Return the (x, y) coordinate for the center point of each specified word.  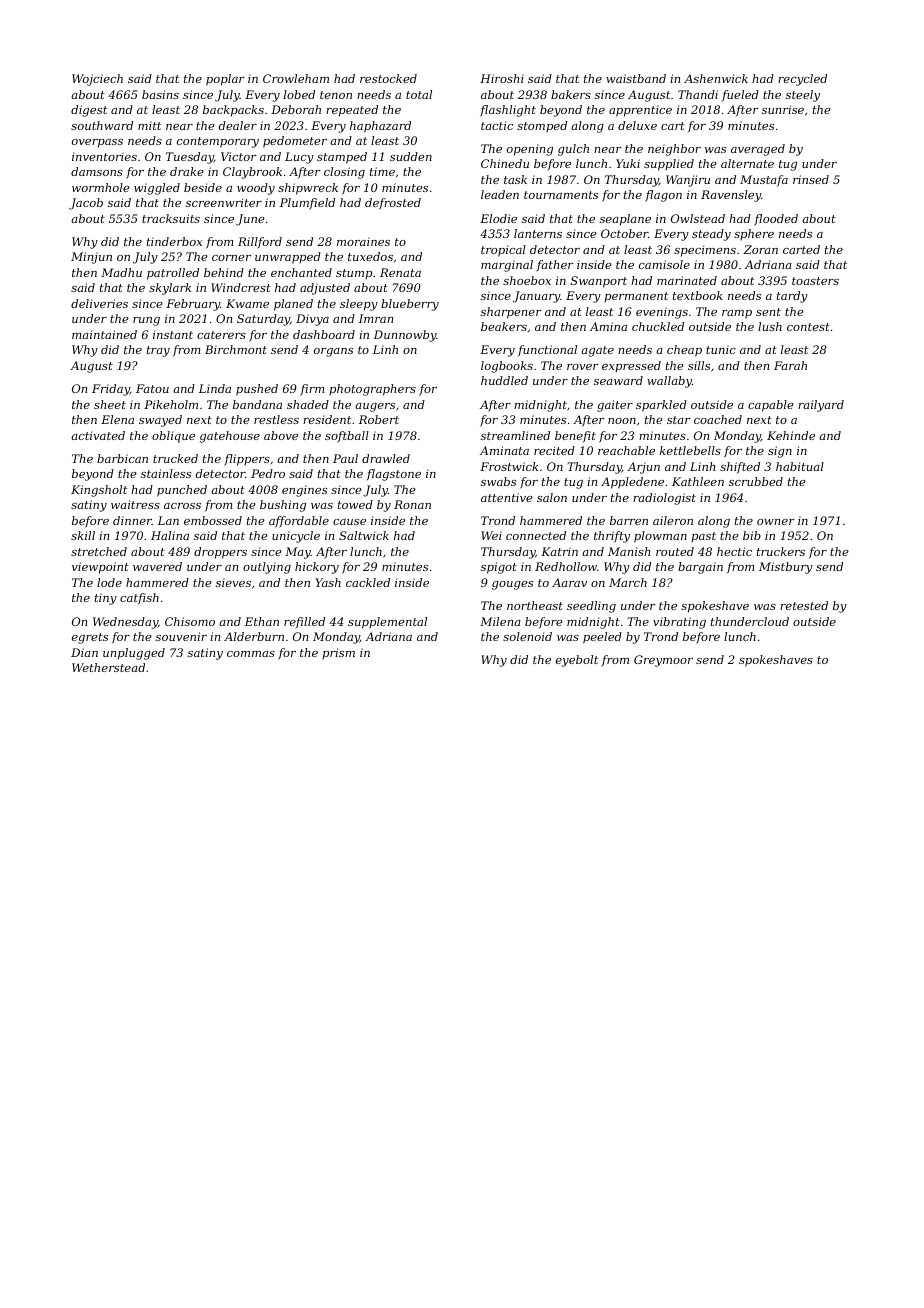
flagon (663, 196)
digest (89, 111)
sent (768, 312)
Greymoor (663, 661)
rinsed (811, 179)
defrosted (393, 204)
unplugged (134, 654)
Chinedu (505, 163)
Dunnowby (405, 336)
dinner (132, 520)
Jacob (86, 204)
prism (338, 653)
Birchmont (236, 349)
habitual (800, 466)
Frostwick (509, 466)
